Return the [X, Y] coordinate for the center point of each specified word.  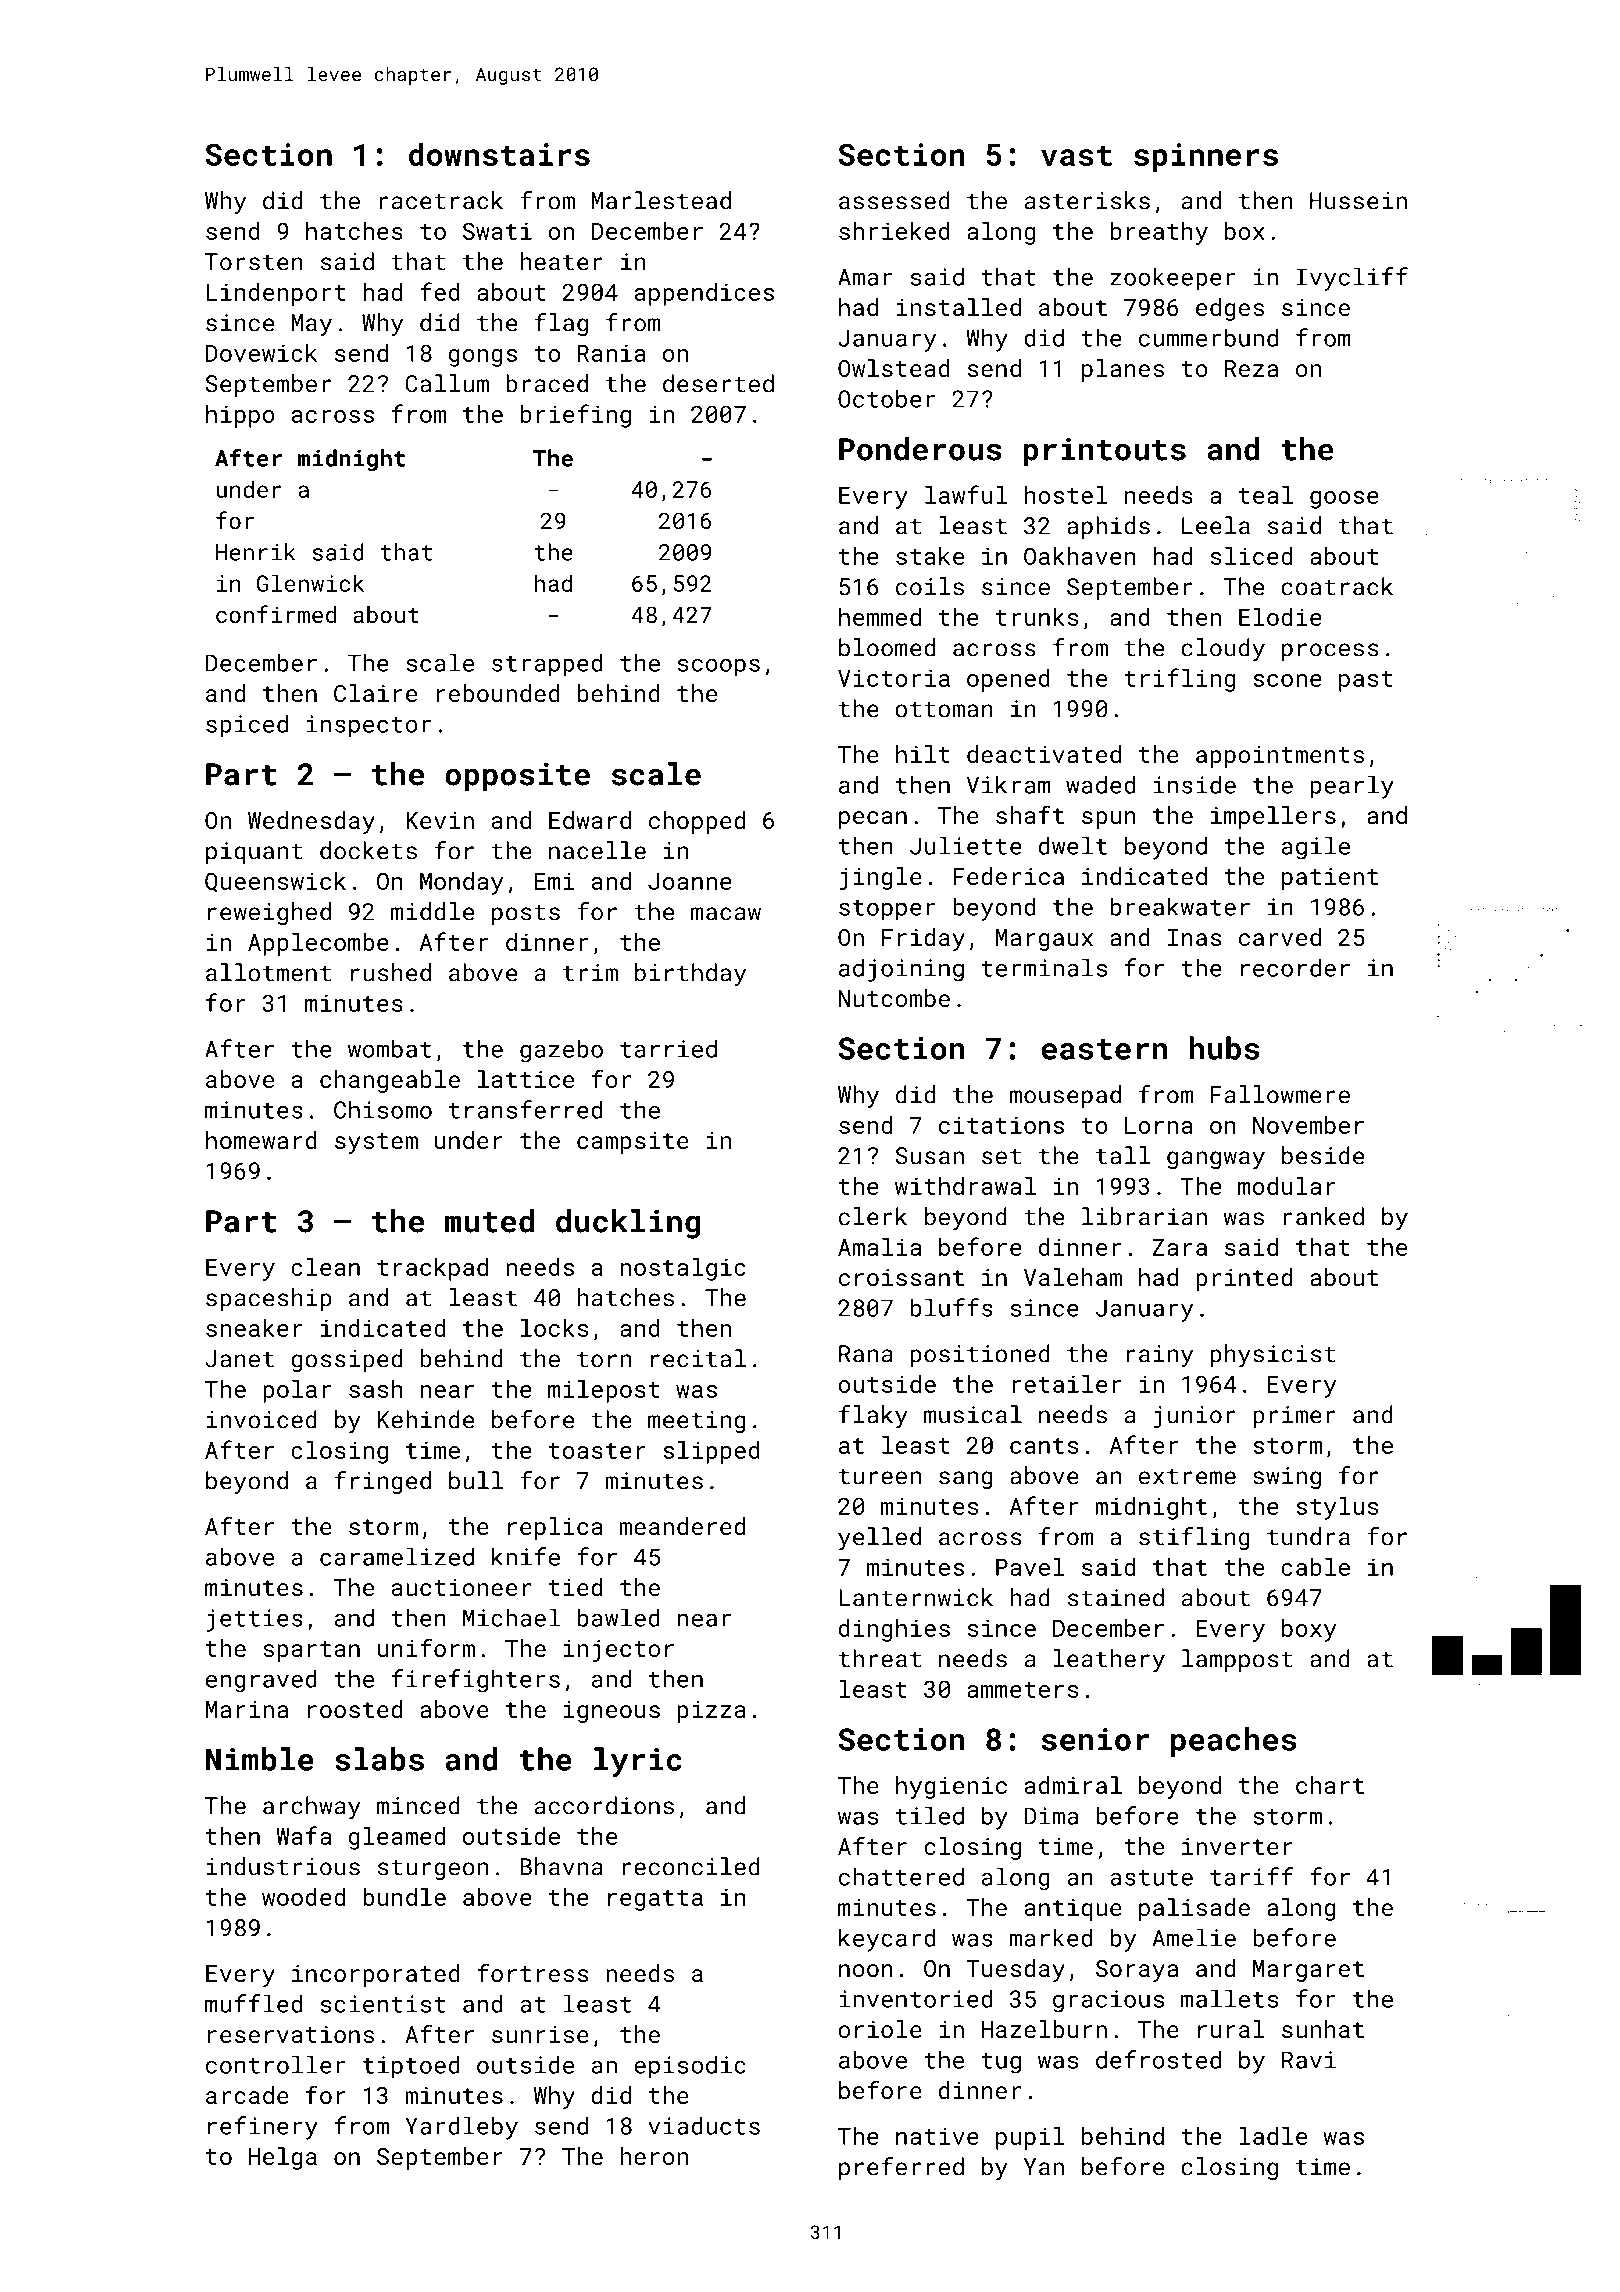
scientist [383, 2004]
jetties [255, 1620]
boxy [1309, 1630]
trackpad [432, 1269]
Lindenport [275, 294]
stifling [1194, 1538]
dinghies [894, 1630]
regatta [655, 1900]
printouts [1104, 452]
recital [698, 1358]
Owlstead [894, 368]
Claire [375, 693]
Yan [1044, 2167]
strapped [547, 665]
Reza [1251, 368]
